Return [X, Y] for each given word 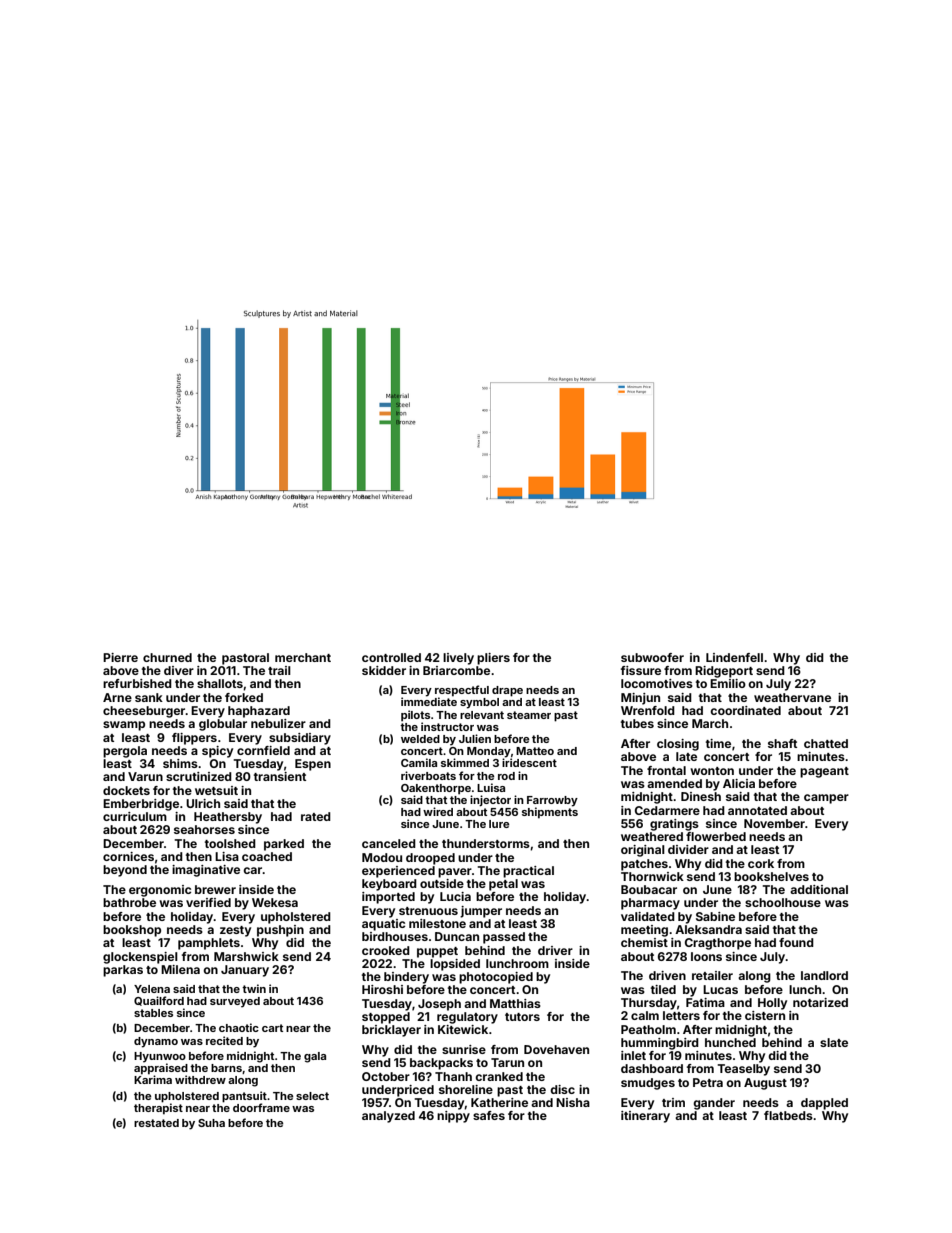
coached [267, 856]
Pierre [120, 657]
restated [156, 1123]
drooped [430, 859]
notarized [820, 1002]
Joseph [439, 1005]
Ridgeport [724, 672]
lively [458, 659]
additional [819, 889]
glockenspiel [140, 958]
